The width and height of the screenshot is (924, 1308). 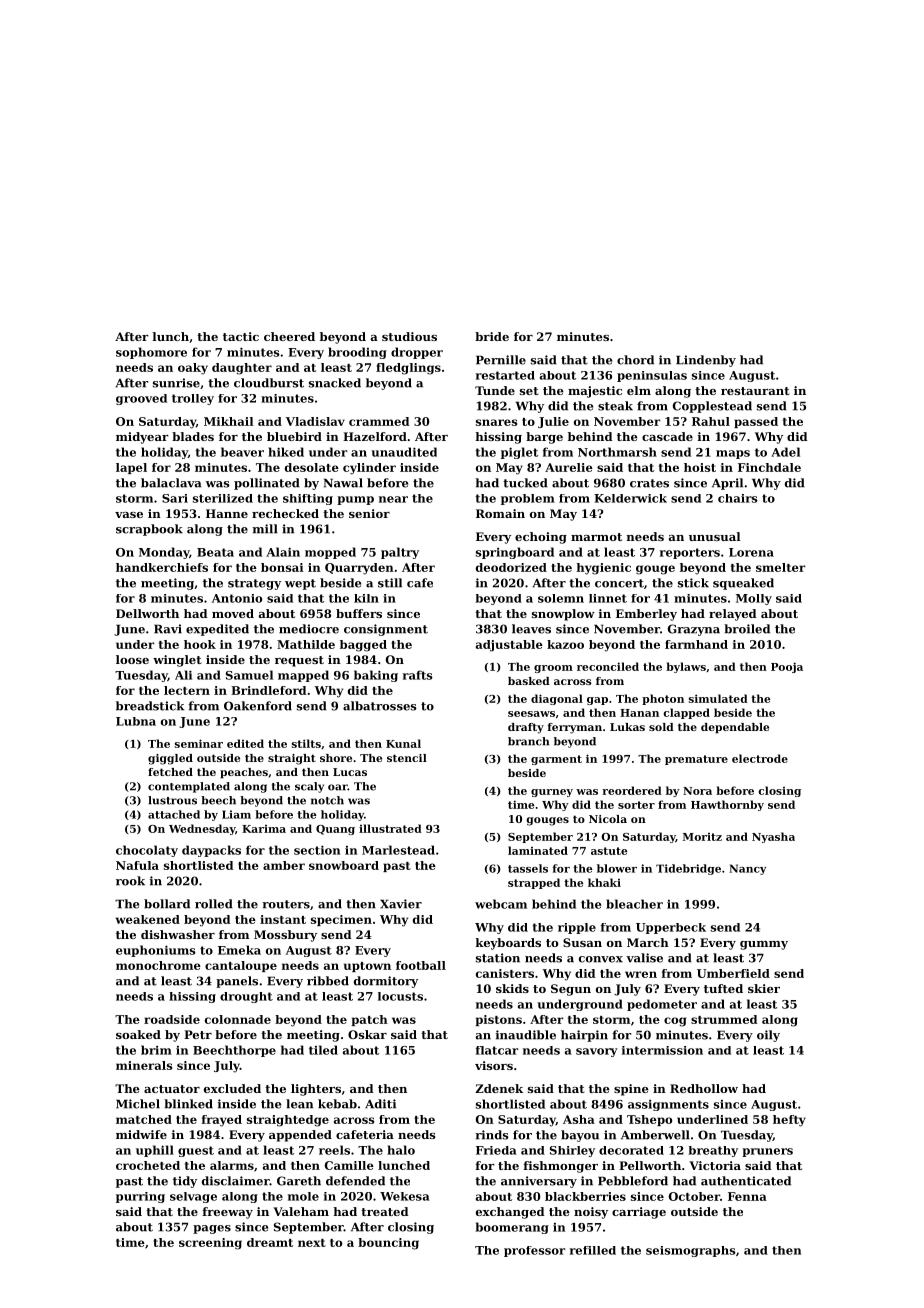 What do you see at coordinates (691, 1251) in the screenshot?
I see `seismographs` at bounding box center [691, 1251].
